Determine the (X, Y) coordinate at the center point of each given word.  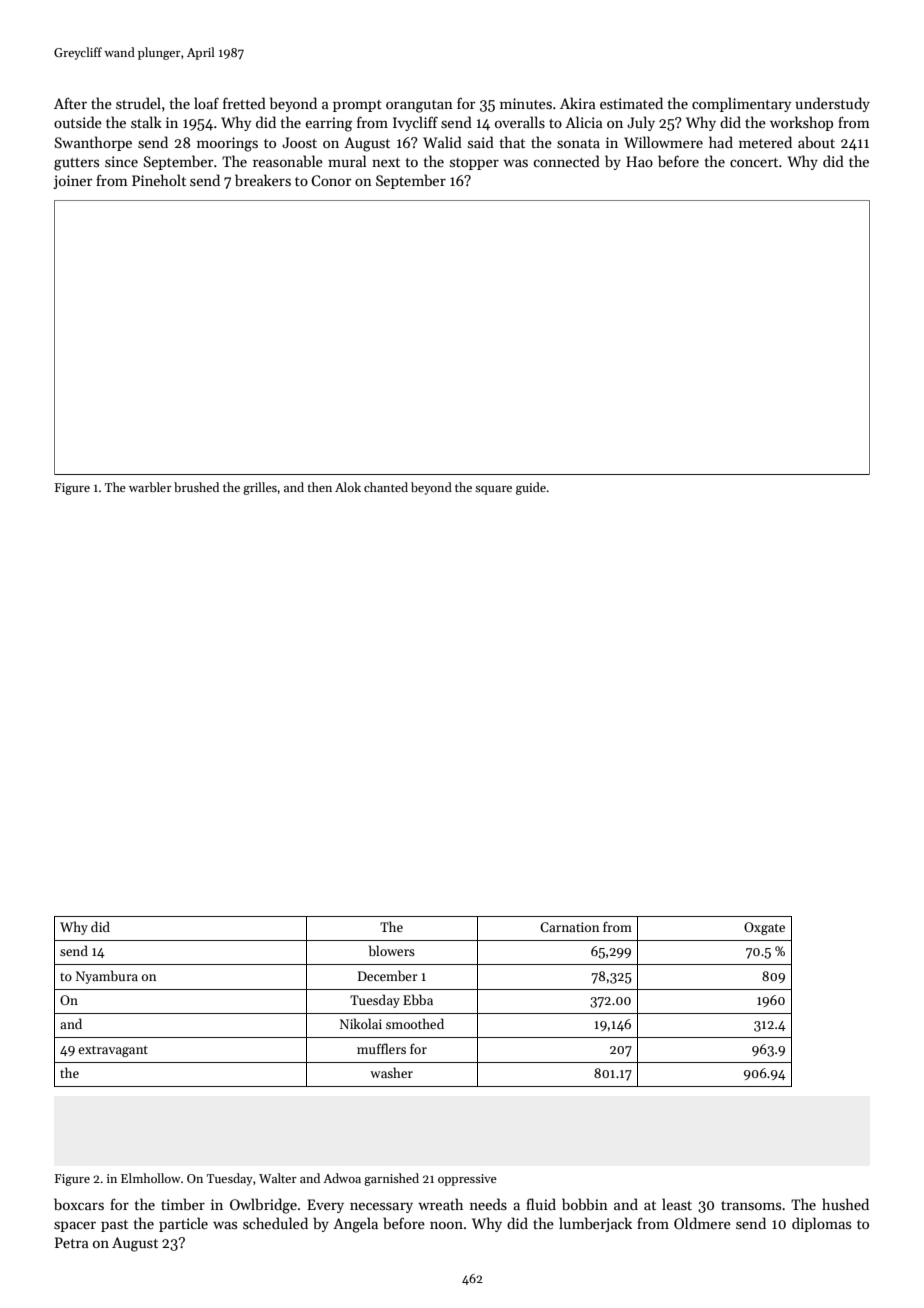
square (493, 490)
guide (531, 488)
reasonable (288, 161)
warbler (150, 487)
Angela (355, 1225)
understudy (832, 104)
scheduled (275, 1223)
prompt (357, 106)
